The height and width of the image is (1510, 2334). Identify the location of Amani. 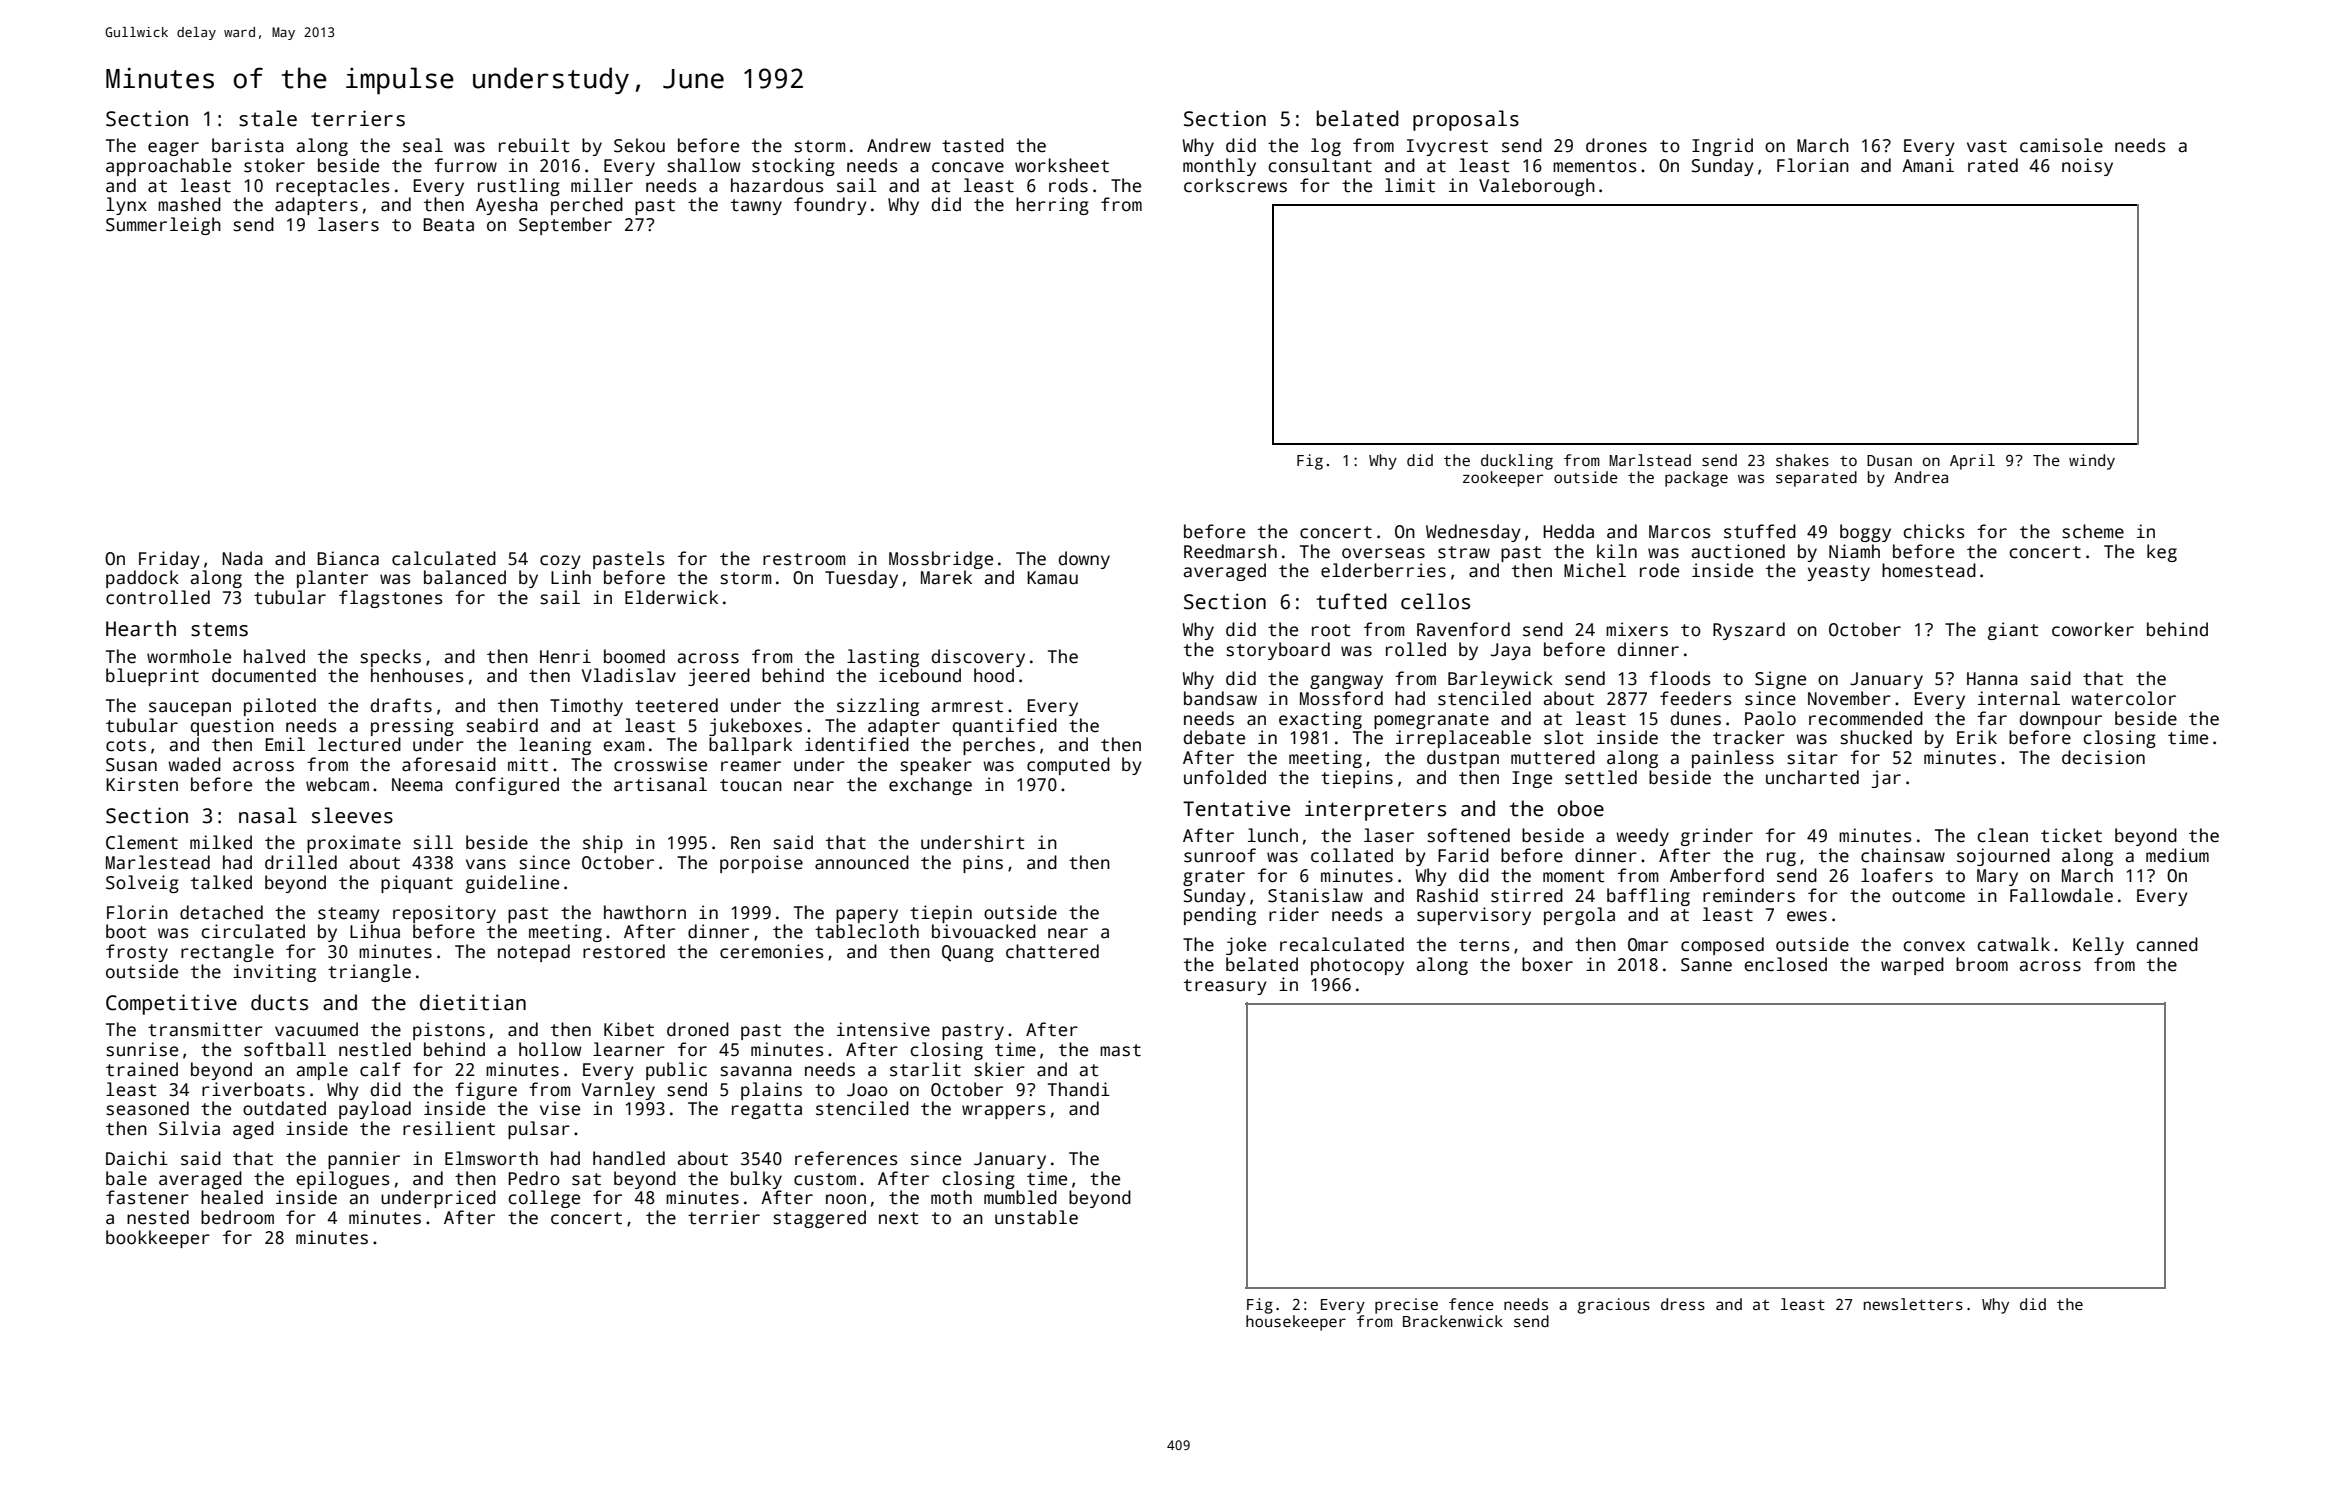
(1928, 165).
